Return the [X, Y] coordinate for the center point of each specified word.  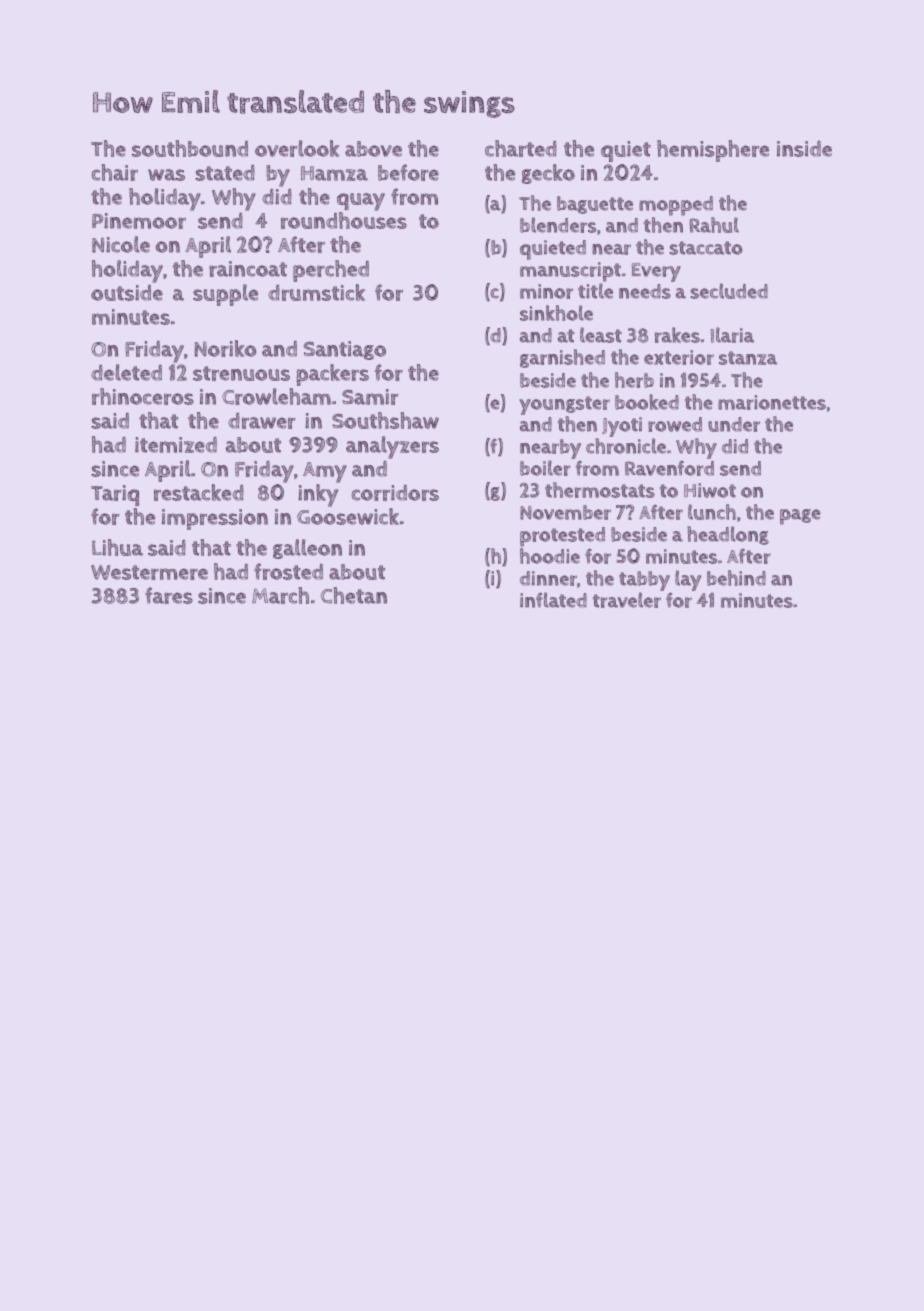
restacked [199, 492]
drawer [262, 421]
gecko [548, 174]
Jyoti [622, 427]
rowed [675, 424]
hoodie [550, 556]
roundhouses [344, 220]
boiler [545, 468]
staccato [706, 248]
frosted [288, 571]
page [800, 517]
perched [331, 271]
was [166, 175]
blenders [558, 225]
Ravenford [669, 468]
